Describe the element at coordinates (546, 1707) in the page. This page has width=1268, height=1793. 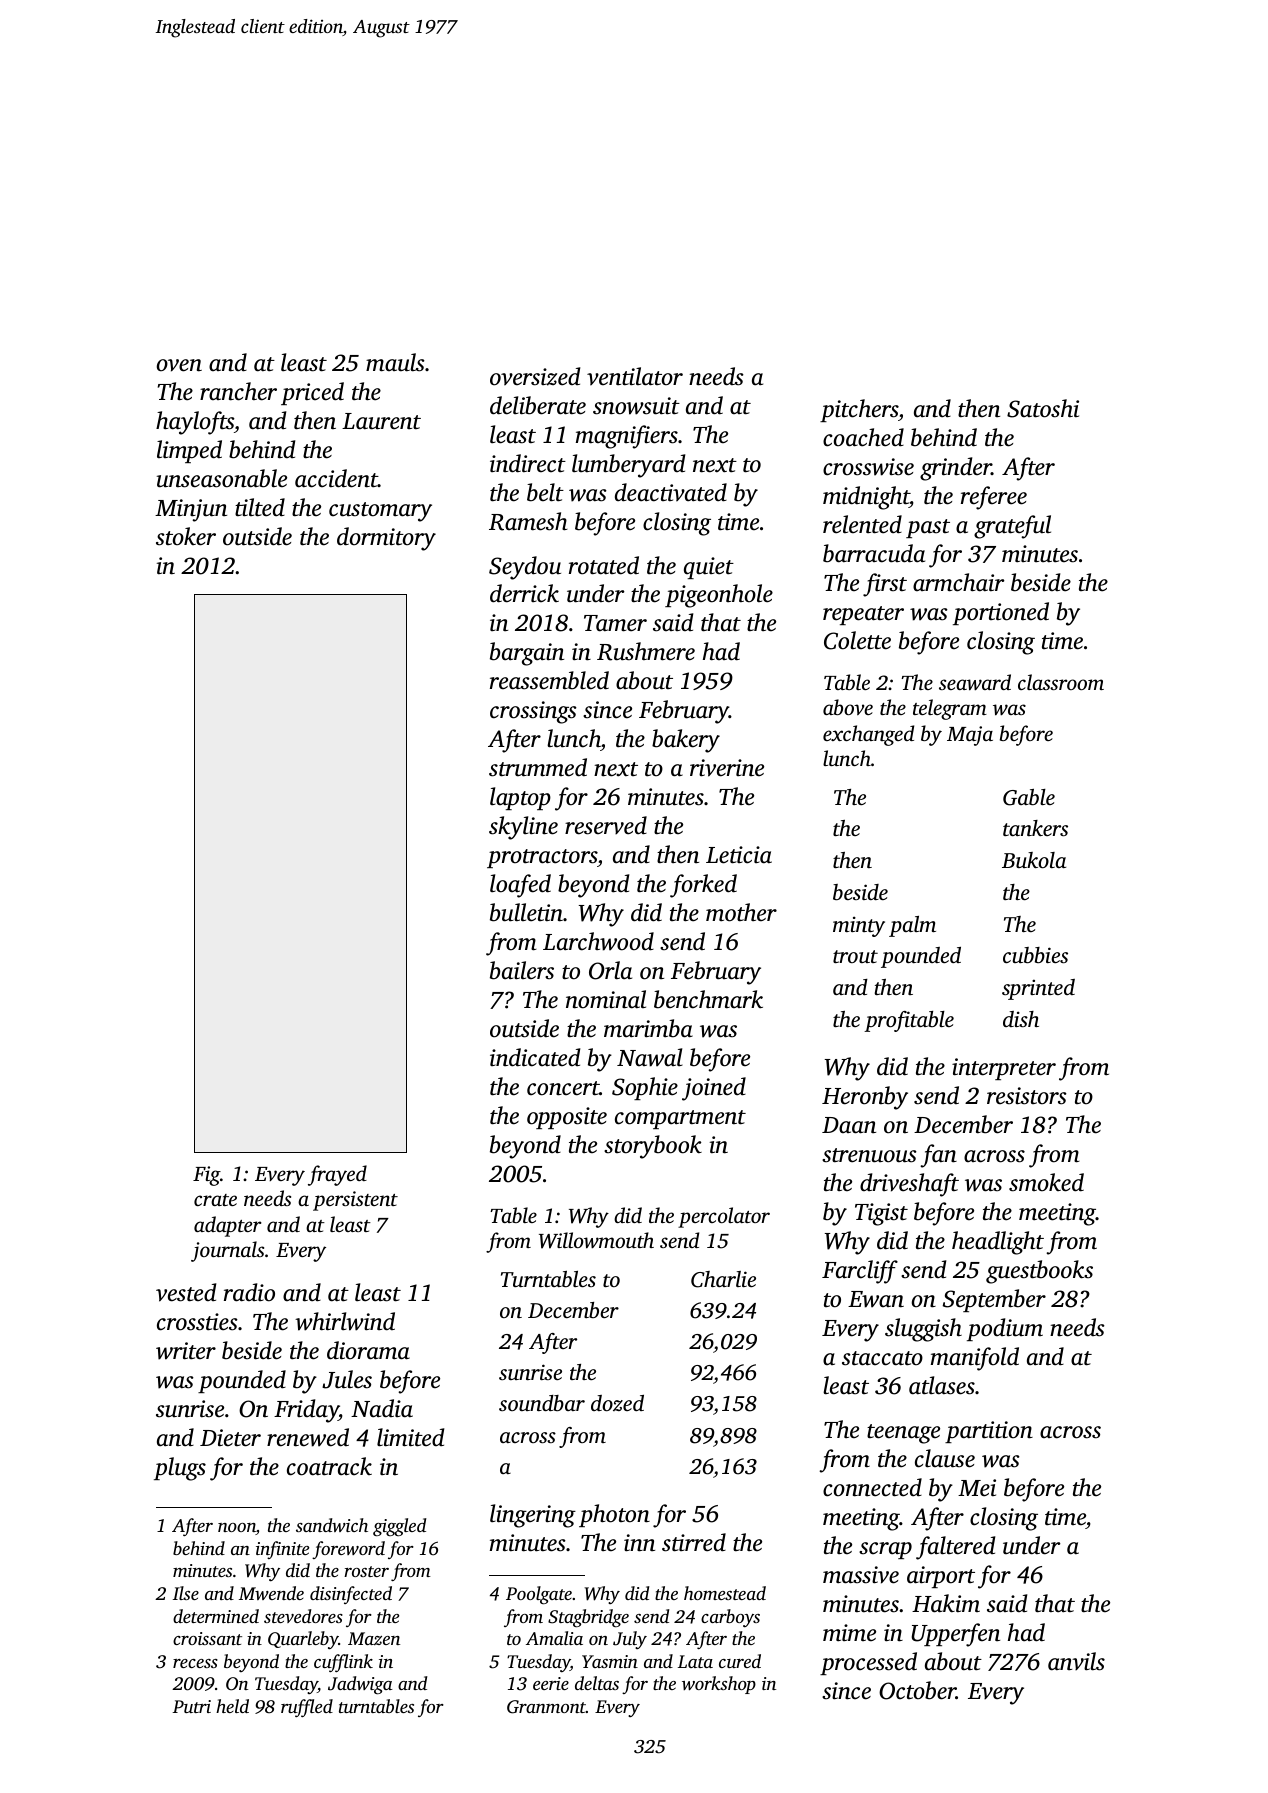
I see `Granmont` at that location.
